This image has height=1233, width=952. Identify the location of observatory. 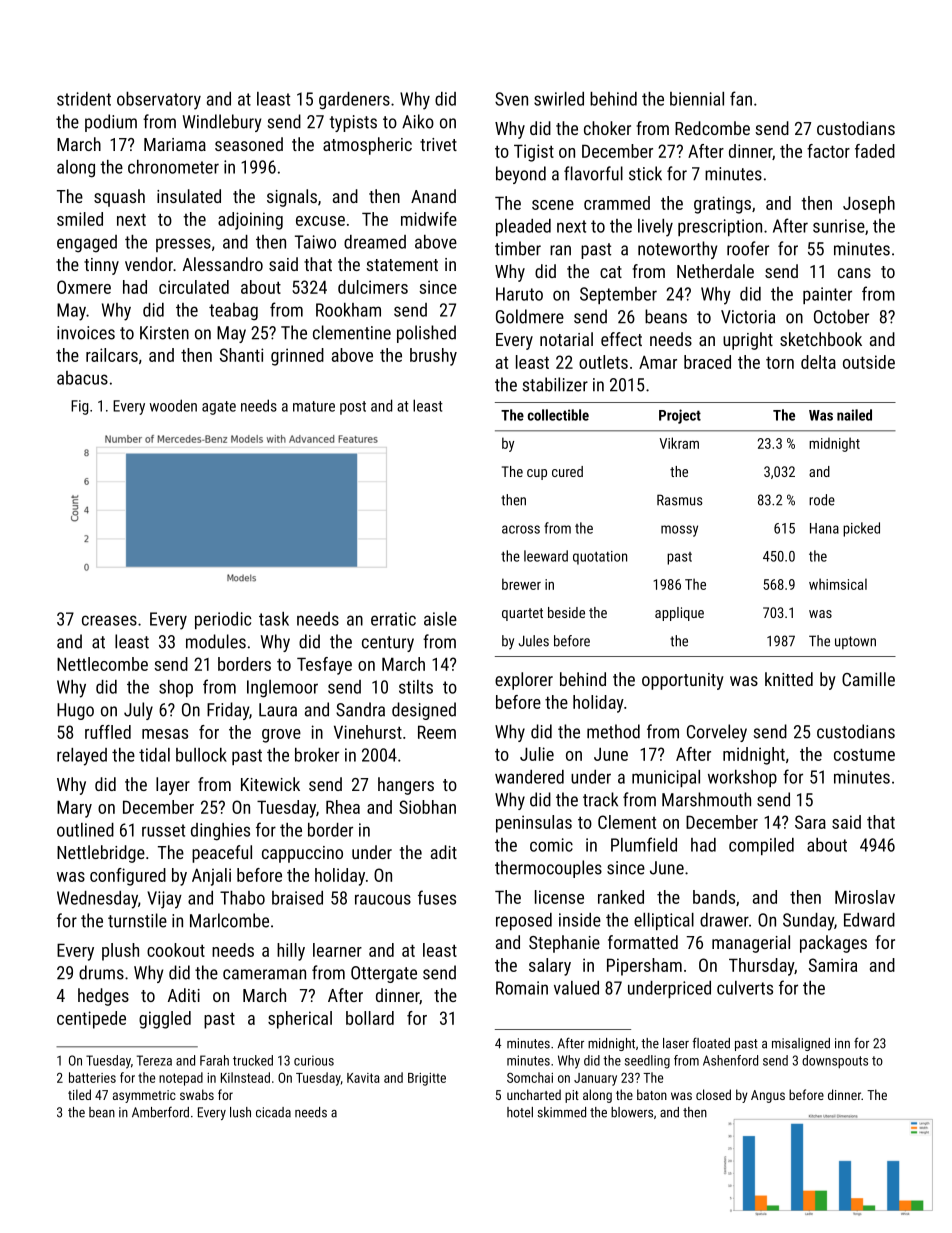
(159, 101).
